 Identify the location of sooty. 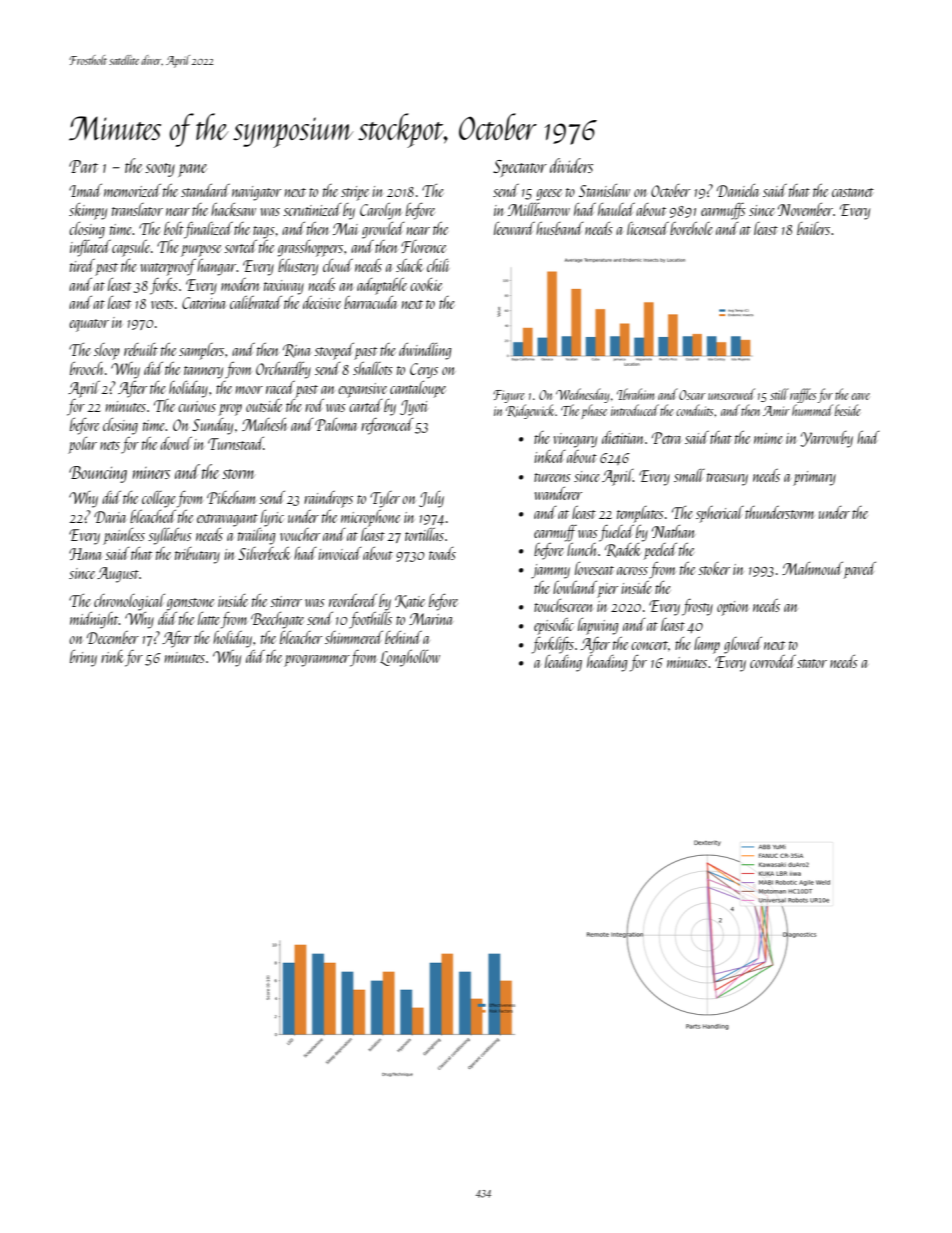
(160, 170).
